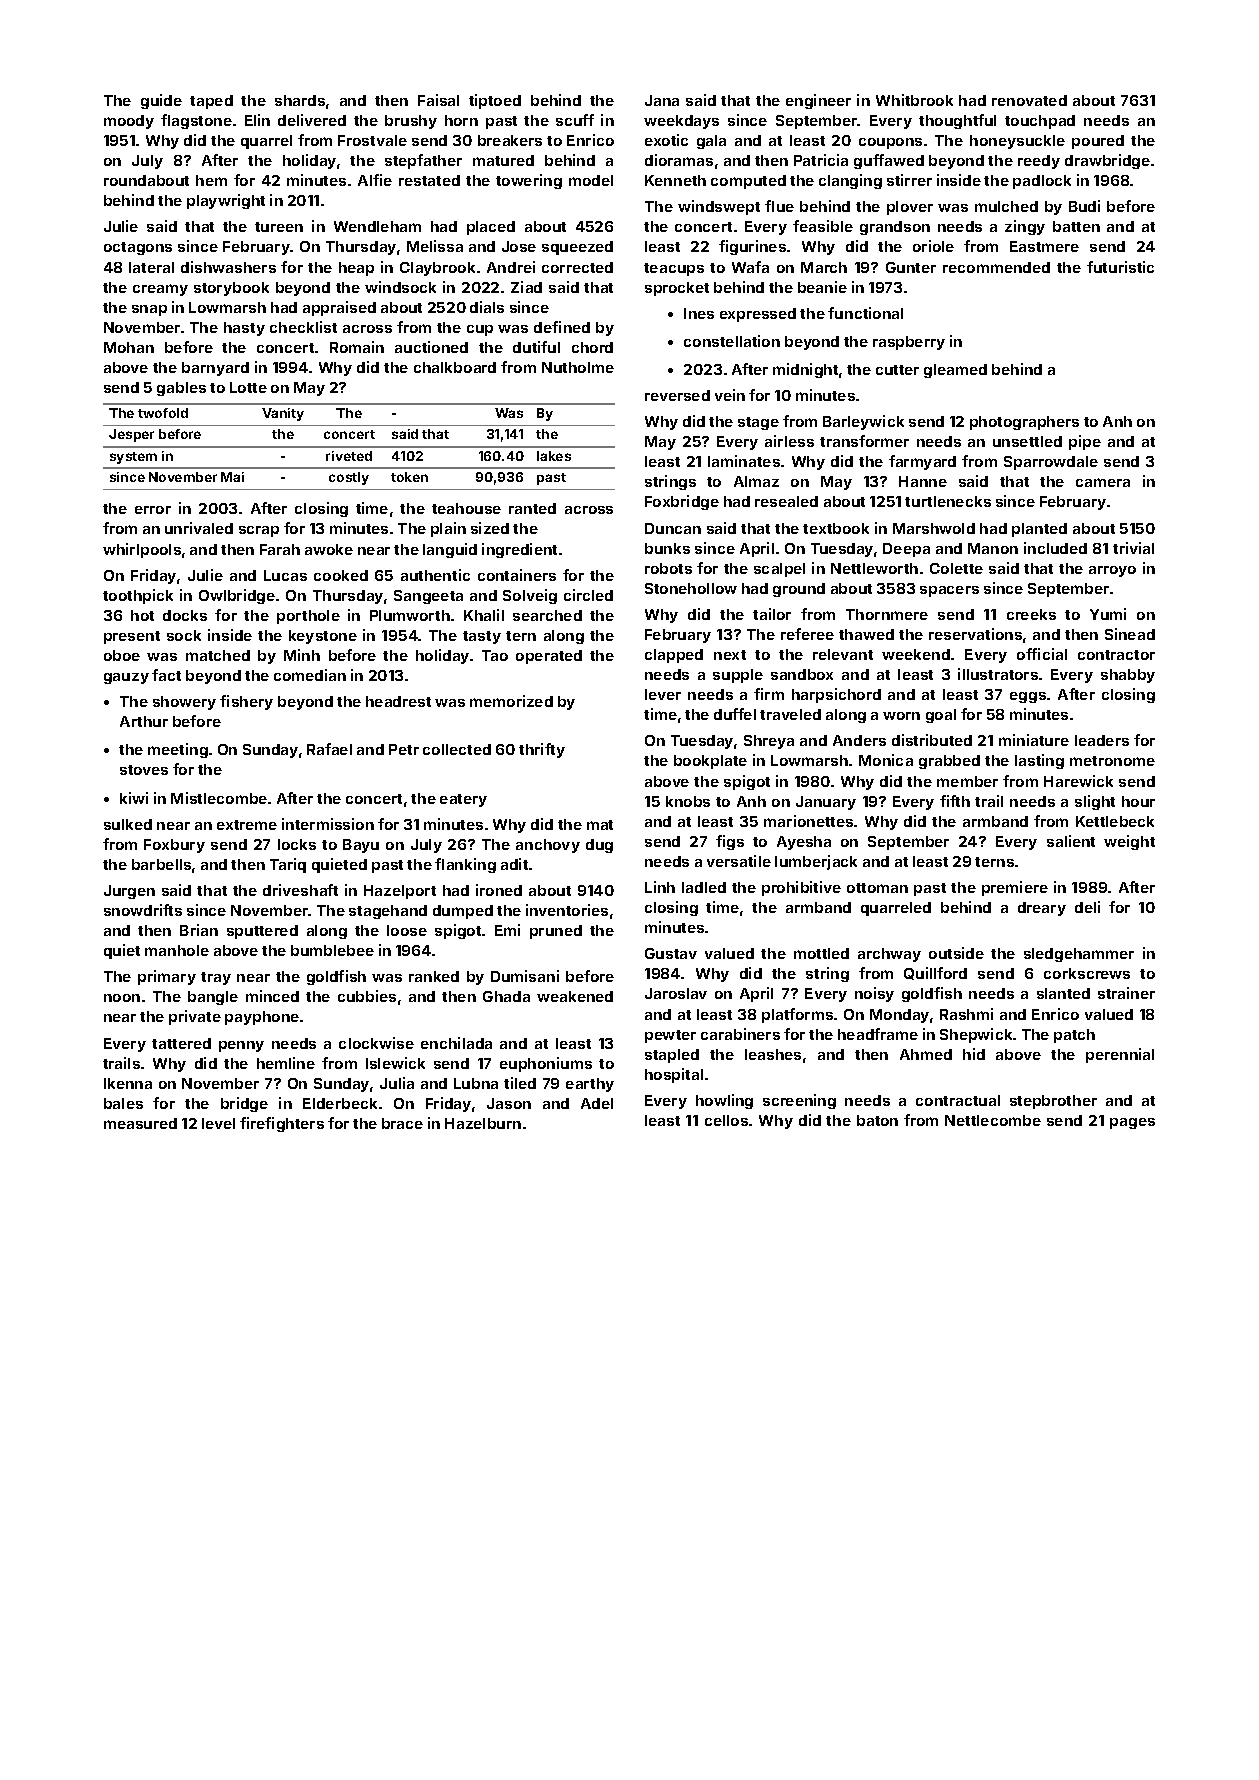  What do you see at coordinates (247, 825) in the screenshot?
I see `extreme` at bounding box center [247, 825].
